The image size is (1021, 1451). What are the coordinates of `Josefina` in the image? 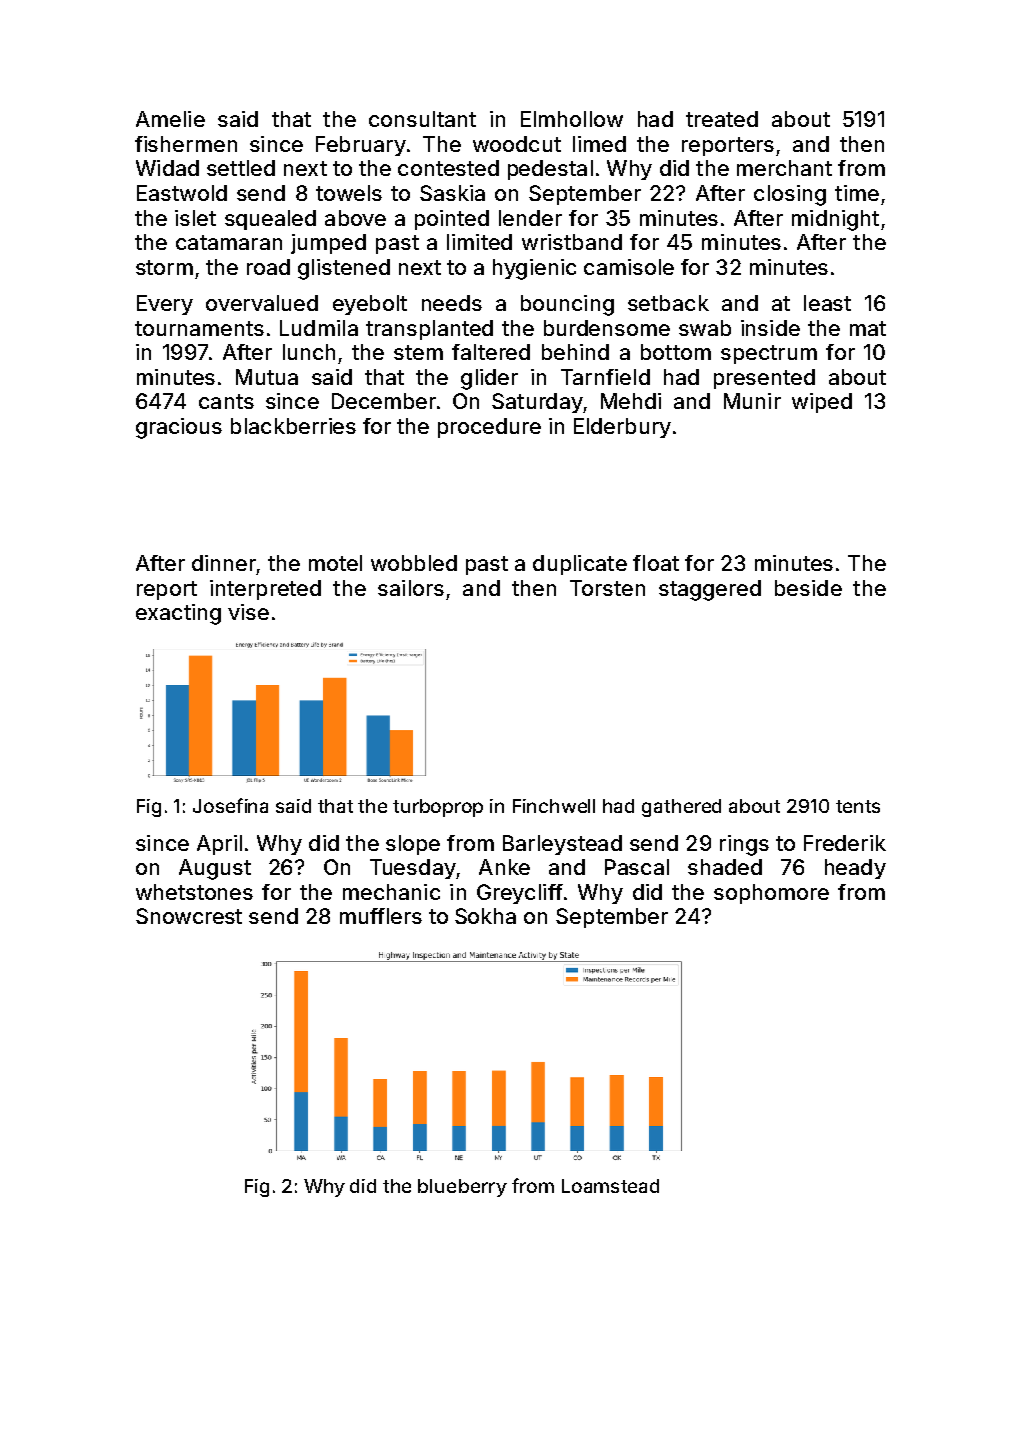 It's located at (230, 805).
